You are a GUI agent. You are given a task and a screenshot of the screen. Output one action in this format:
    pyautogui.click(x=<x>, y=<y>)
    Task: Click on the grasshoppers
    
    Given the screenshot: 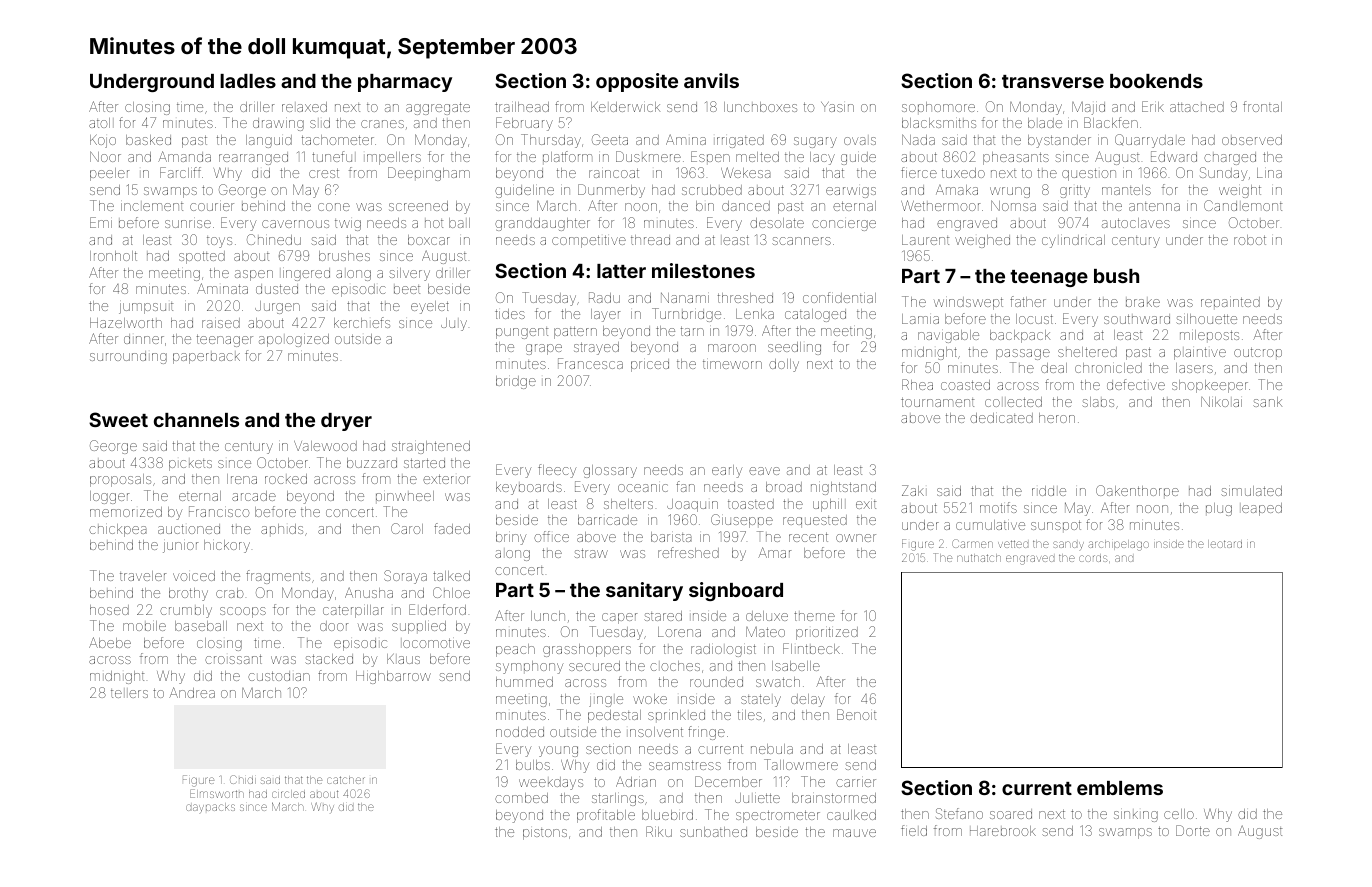 What is the action you would take?
    pyautogui.click(x=587, y=650)
